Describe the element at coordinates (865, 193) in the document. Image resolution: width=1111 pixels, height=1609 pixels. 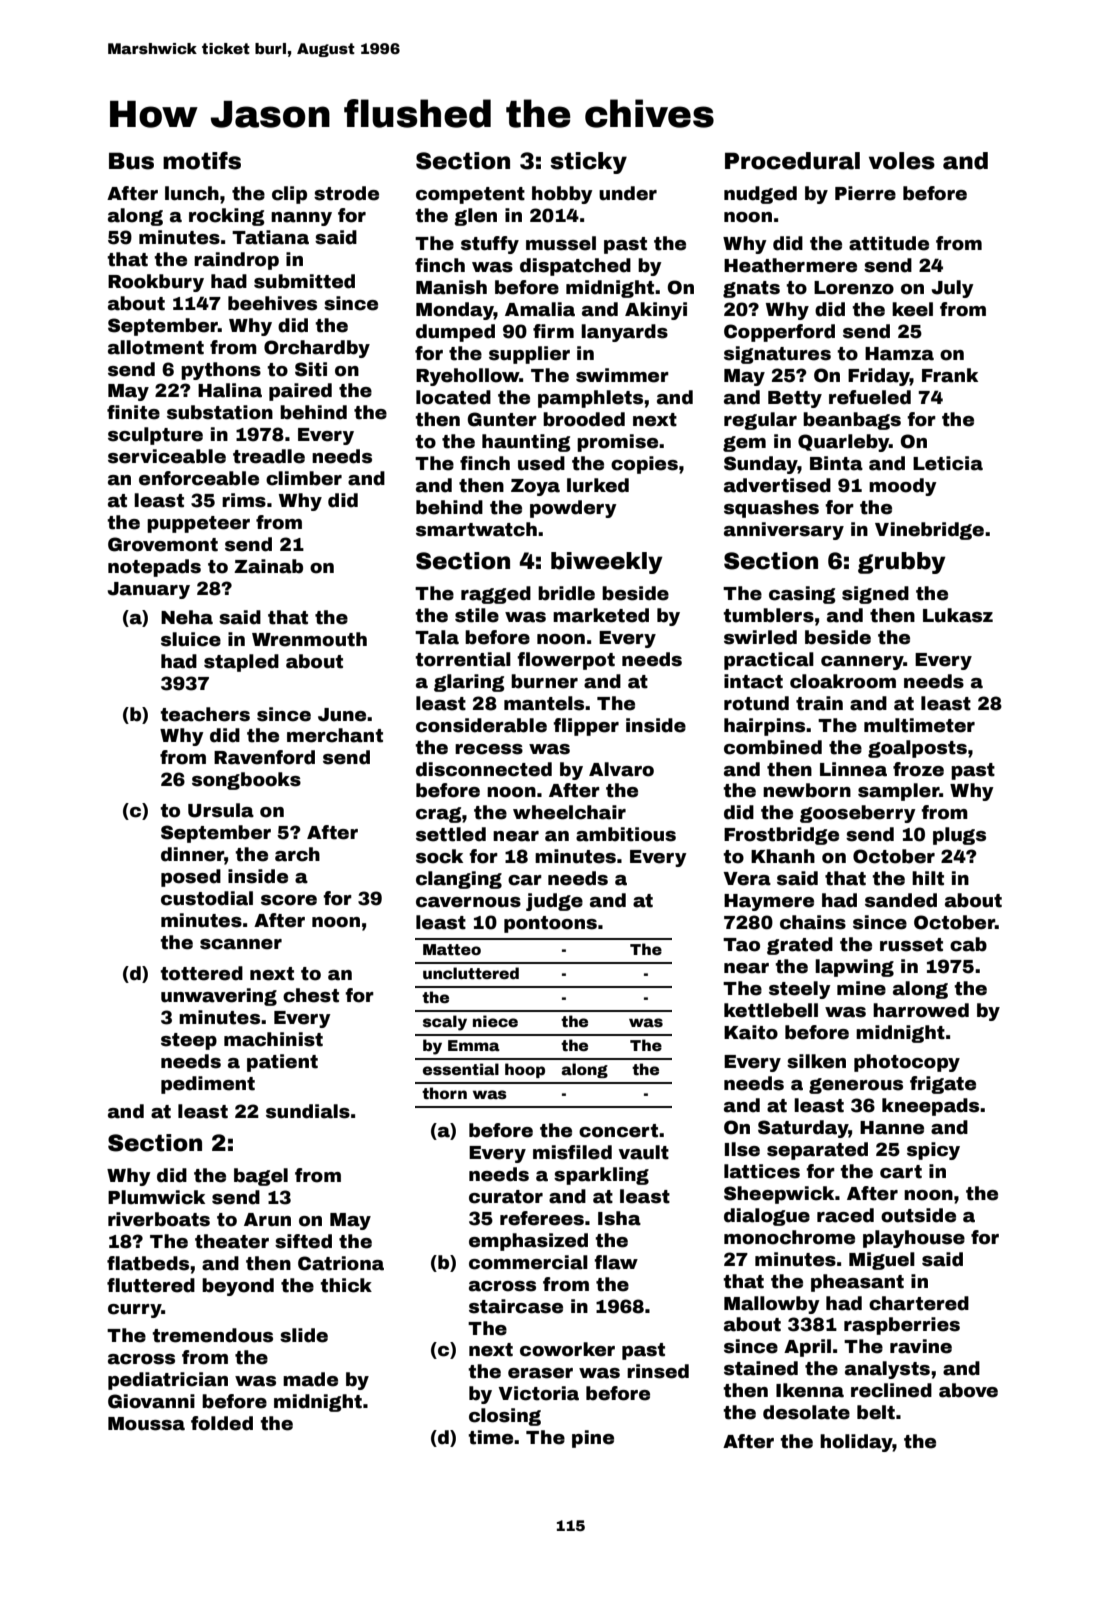
I see `Pierre` at that location.
